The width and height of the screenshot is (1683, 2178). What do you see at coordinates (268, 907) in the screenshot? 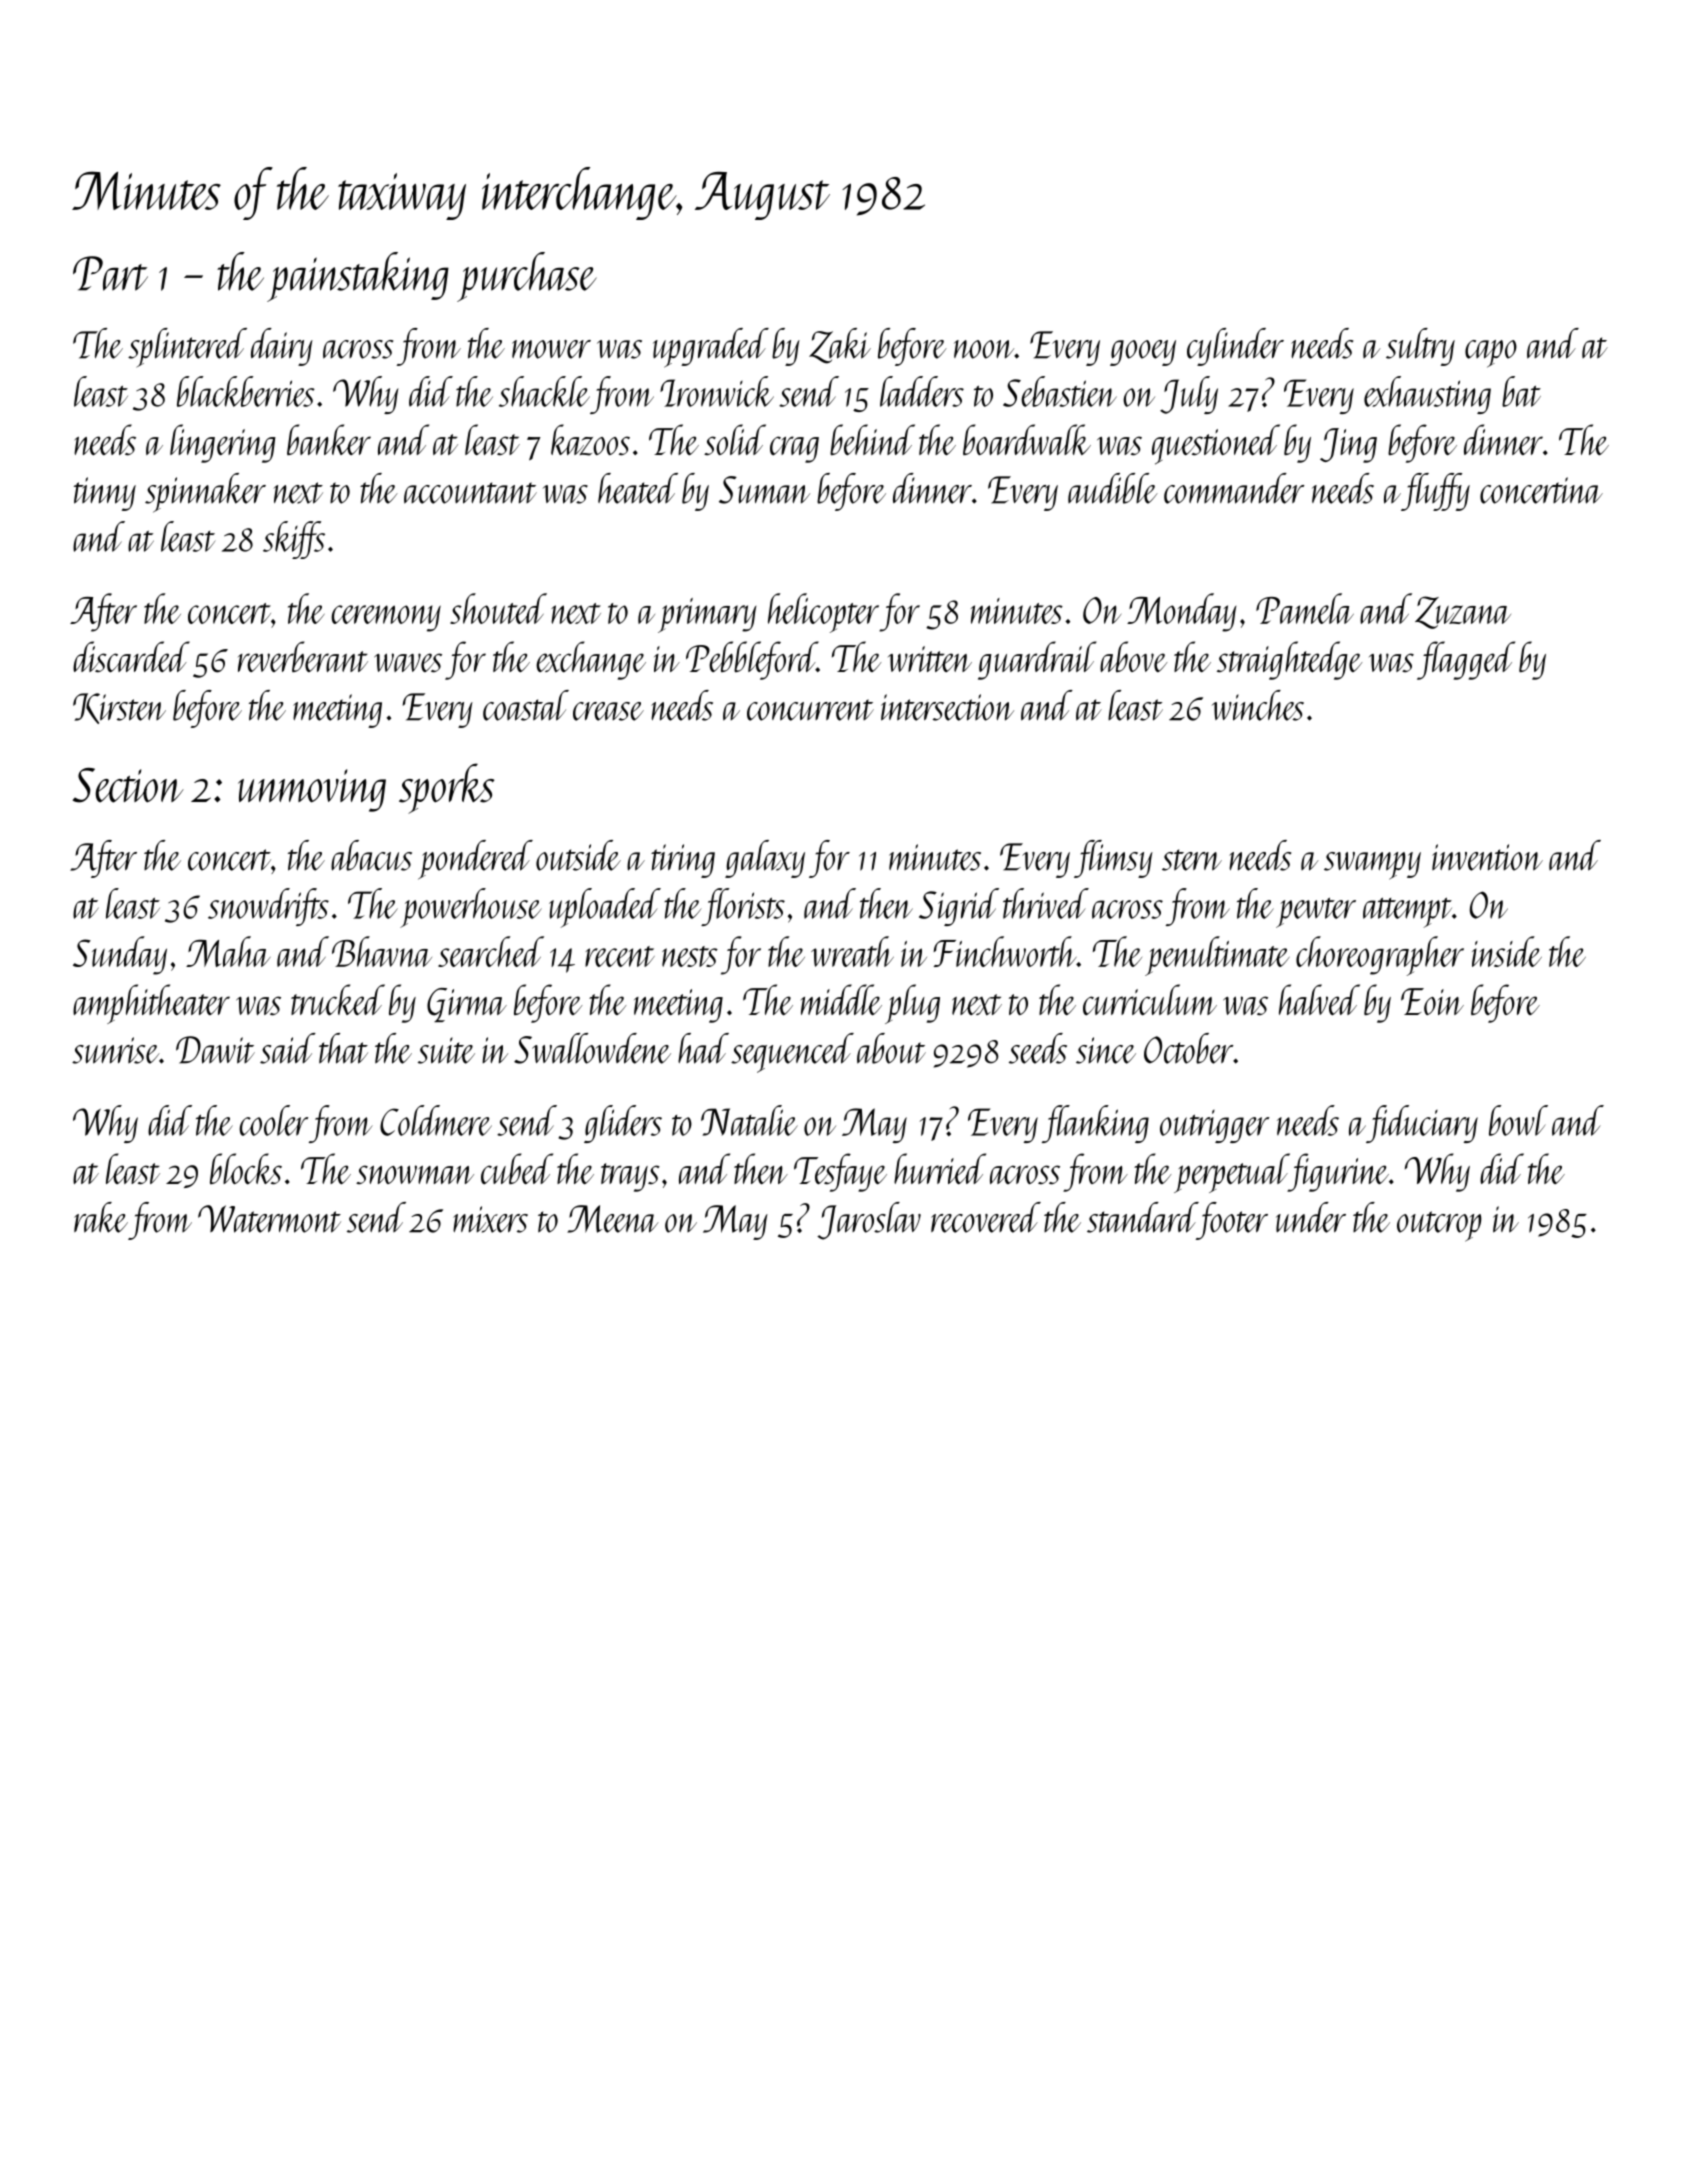
I see `snowdrifts` at bounding box center [268, 907].
